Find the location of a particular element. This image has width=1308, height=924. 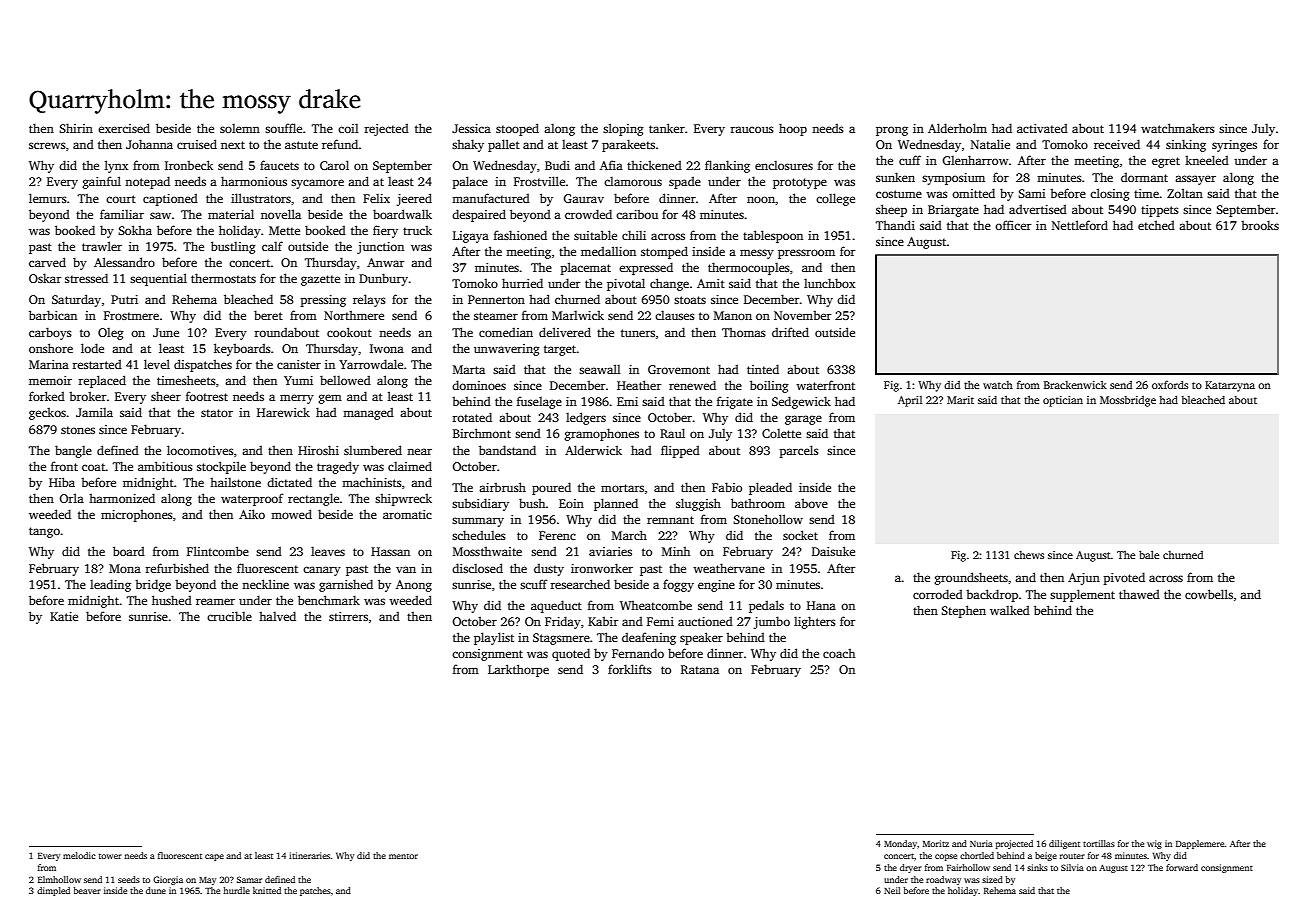

Yumi is located at coordinates (298, 380).
